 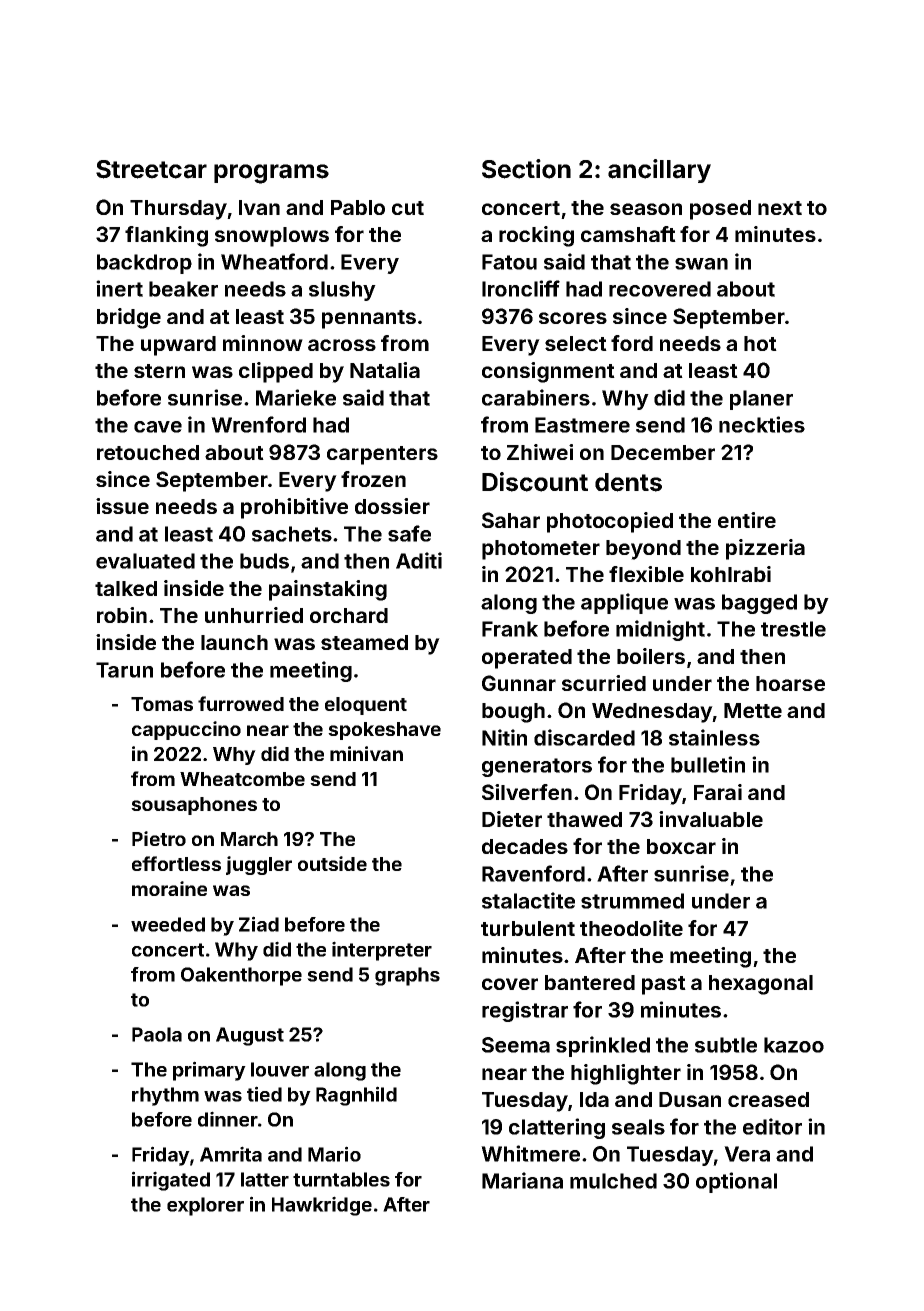 What do you see at coordinates (356, 1096) in the screenshot?
I see `Ragnhild` at bounding box center [356, 1096].
